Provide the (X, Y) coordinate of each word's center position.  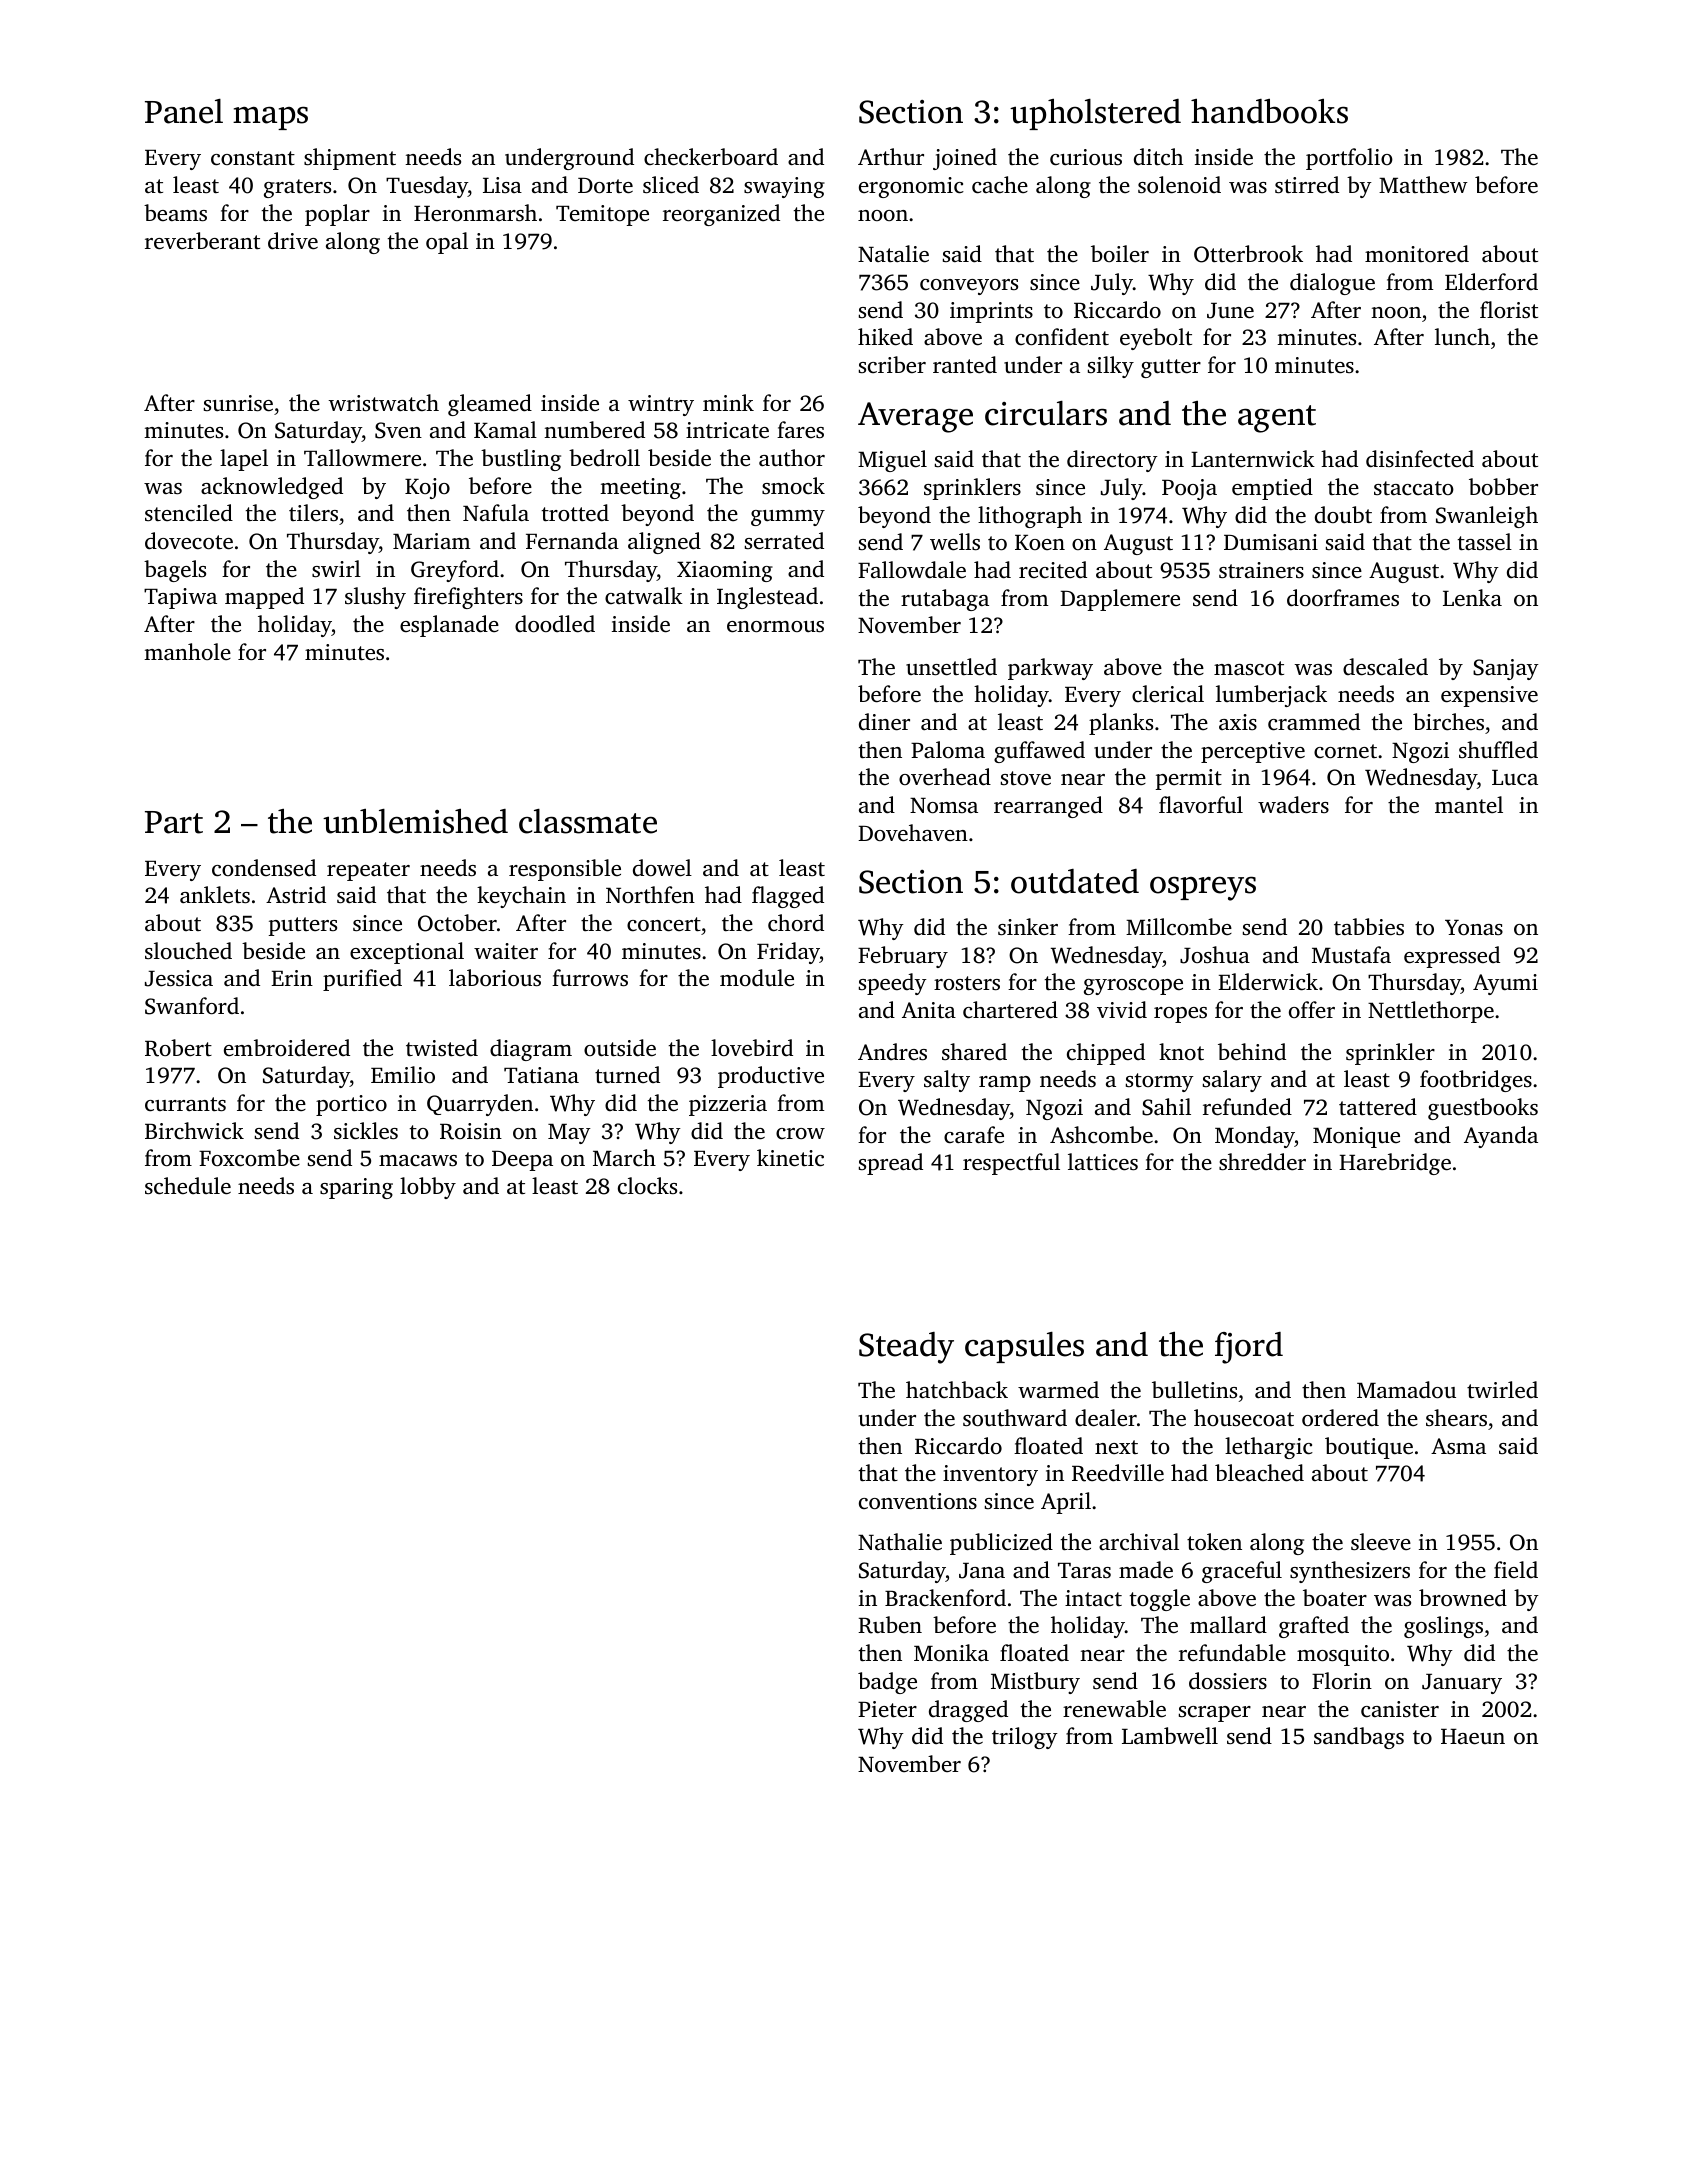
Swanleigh (1487, 517)
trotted (575, 513)
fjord (1249, 1348)
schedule (188, 1186)
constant (253, 158)
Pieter (887, 1709)
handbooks (1269, 111)
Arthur (891, 156)
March (624, 1158)
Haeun (1473, 1737)
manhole (187, 651)
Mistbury (1035, 1683)
